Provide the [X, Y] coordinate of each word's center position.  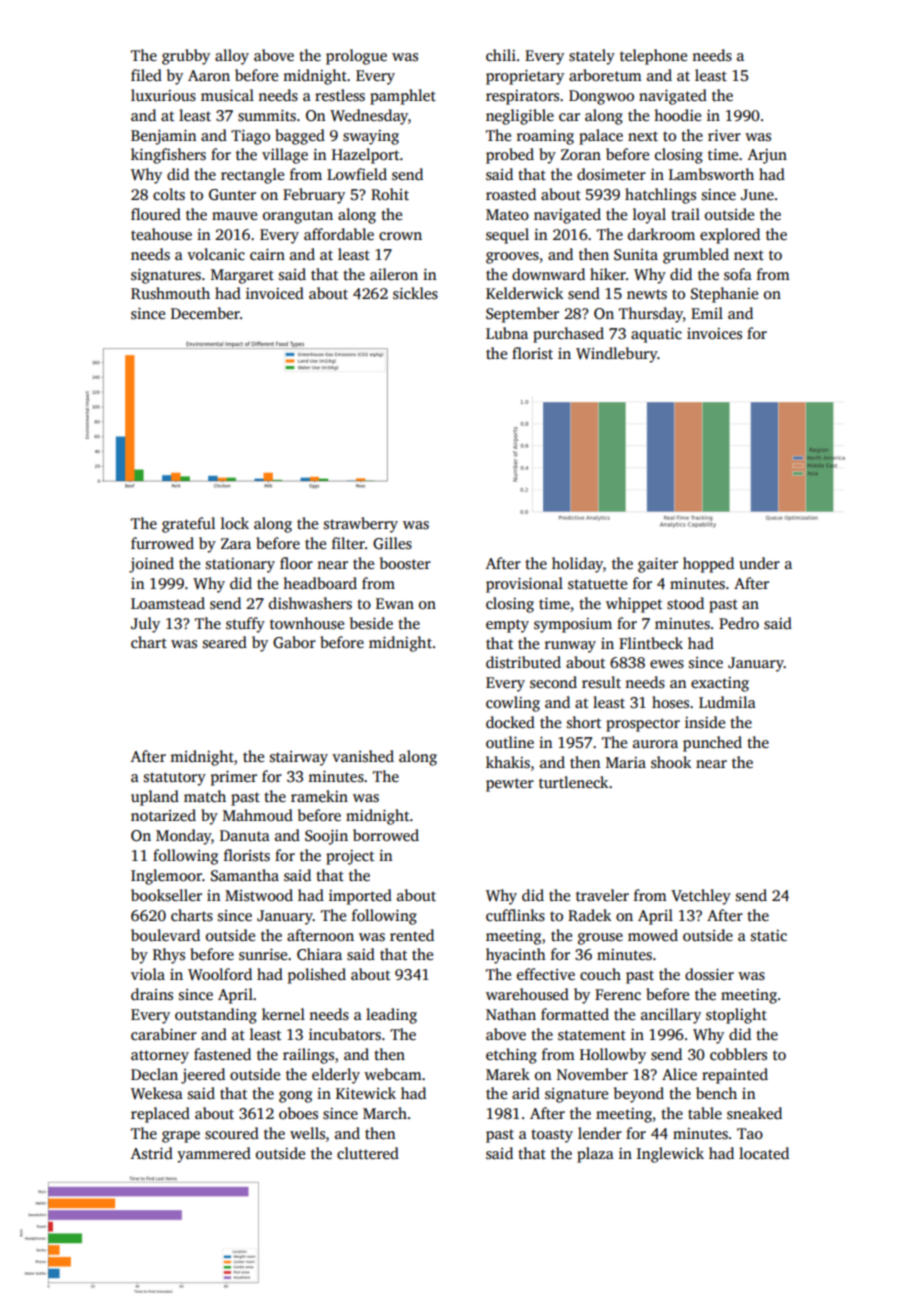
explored [730, 236]
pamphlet [403, 97]
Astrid [152, 1153]
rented [412, 935]
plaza [595, 1155]
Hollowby [613, 1056]
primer [234, 778]
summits [267, 115]
